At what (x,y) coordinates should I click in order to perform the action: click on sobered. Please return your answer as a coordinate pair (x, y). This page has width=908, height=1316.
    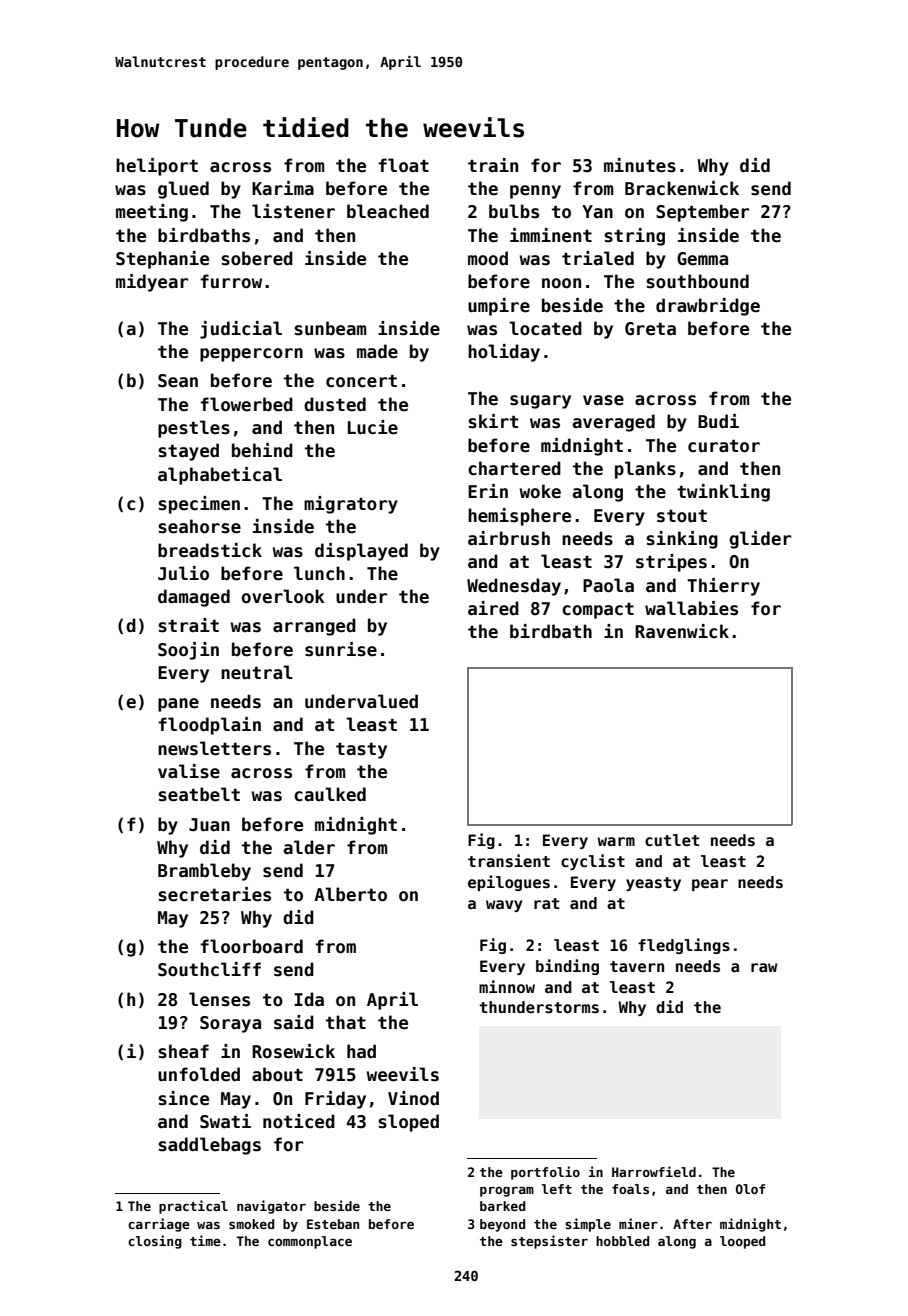
    Looking at the image, I should click on (257, 258).
